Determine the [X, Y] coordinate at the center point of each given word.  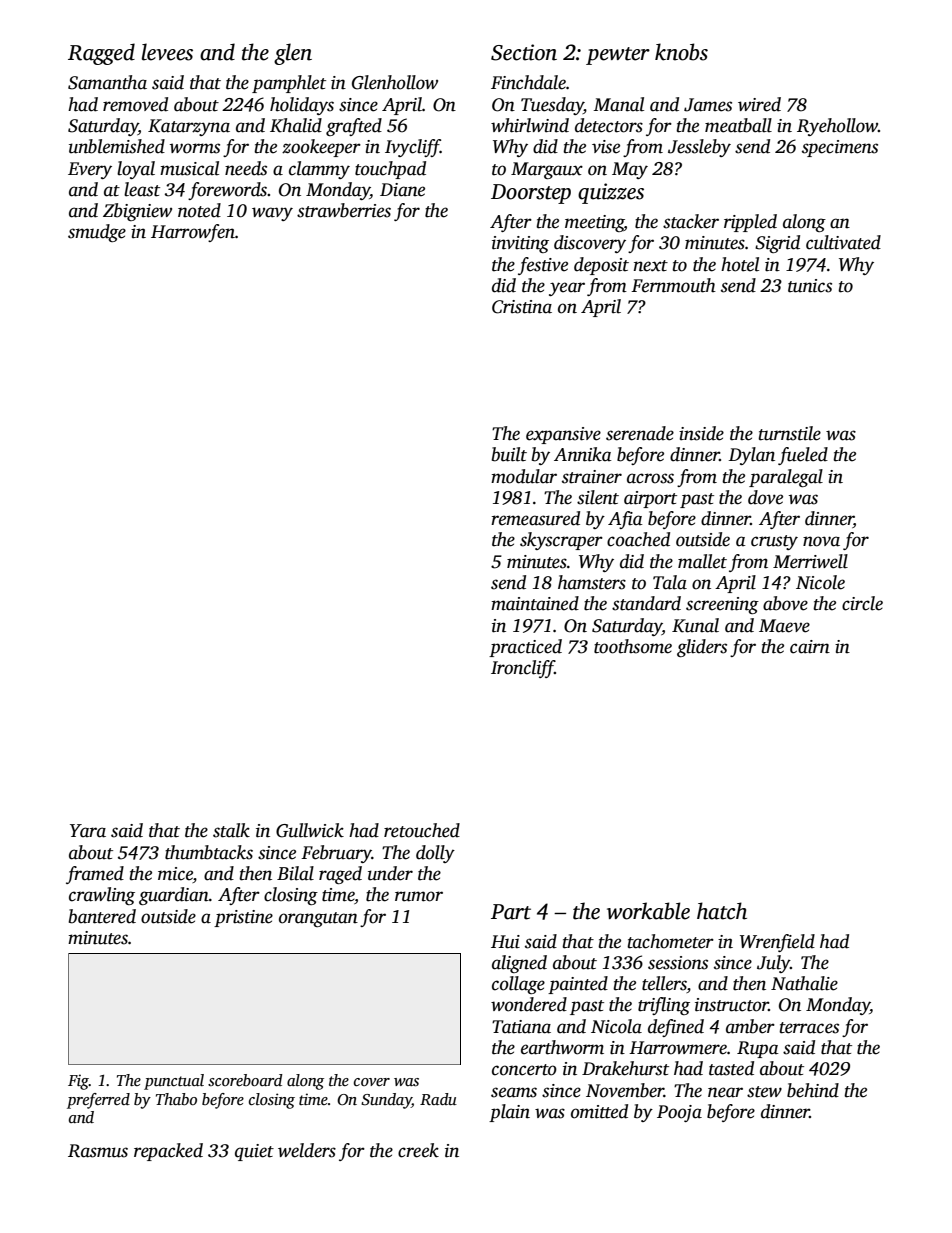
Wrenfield [777, 943]
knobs [681, 52]
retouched [422, 830]
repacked [168, 1152]
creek [418, 1150]
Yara [88, 831]
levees [167, 52]
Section [524, 52]
